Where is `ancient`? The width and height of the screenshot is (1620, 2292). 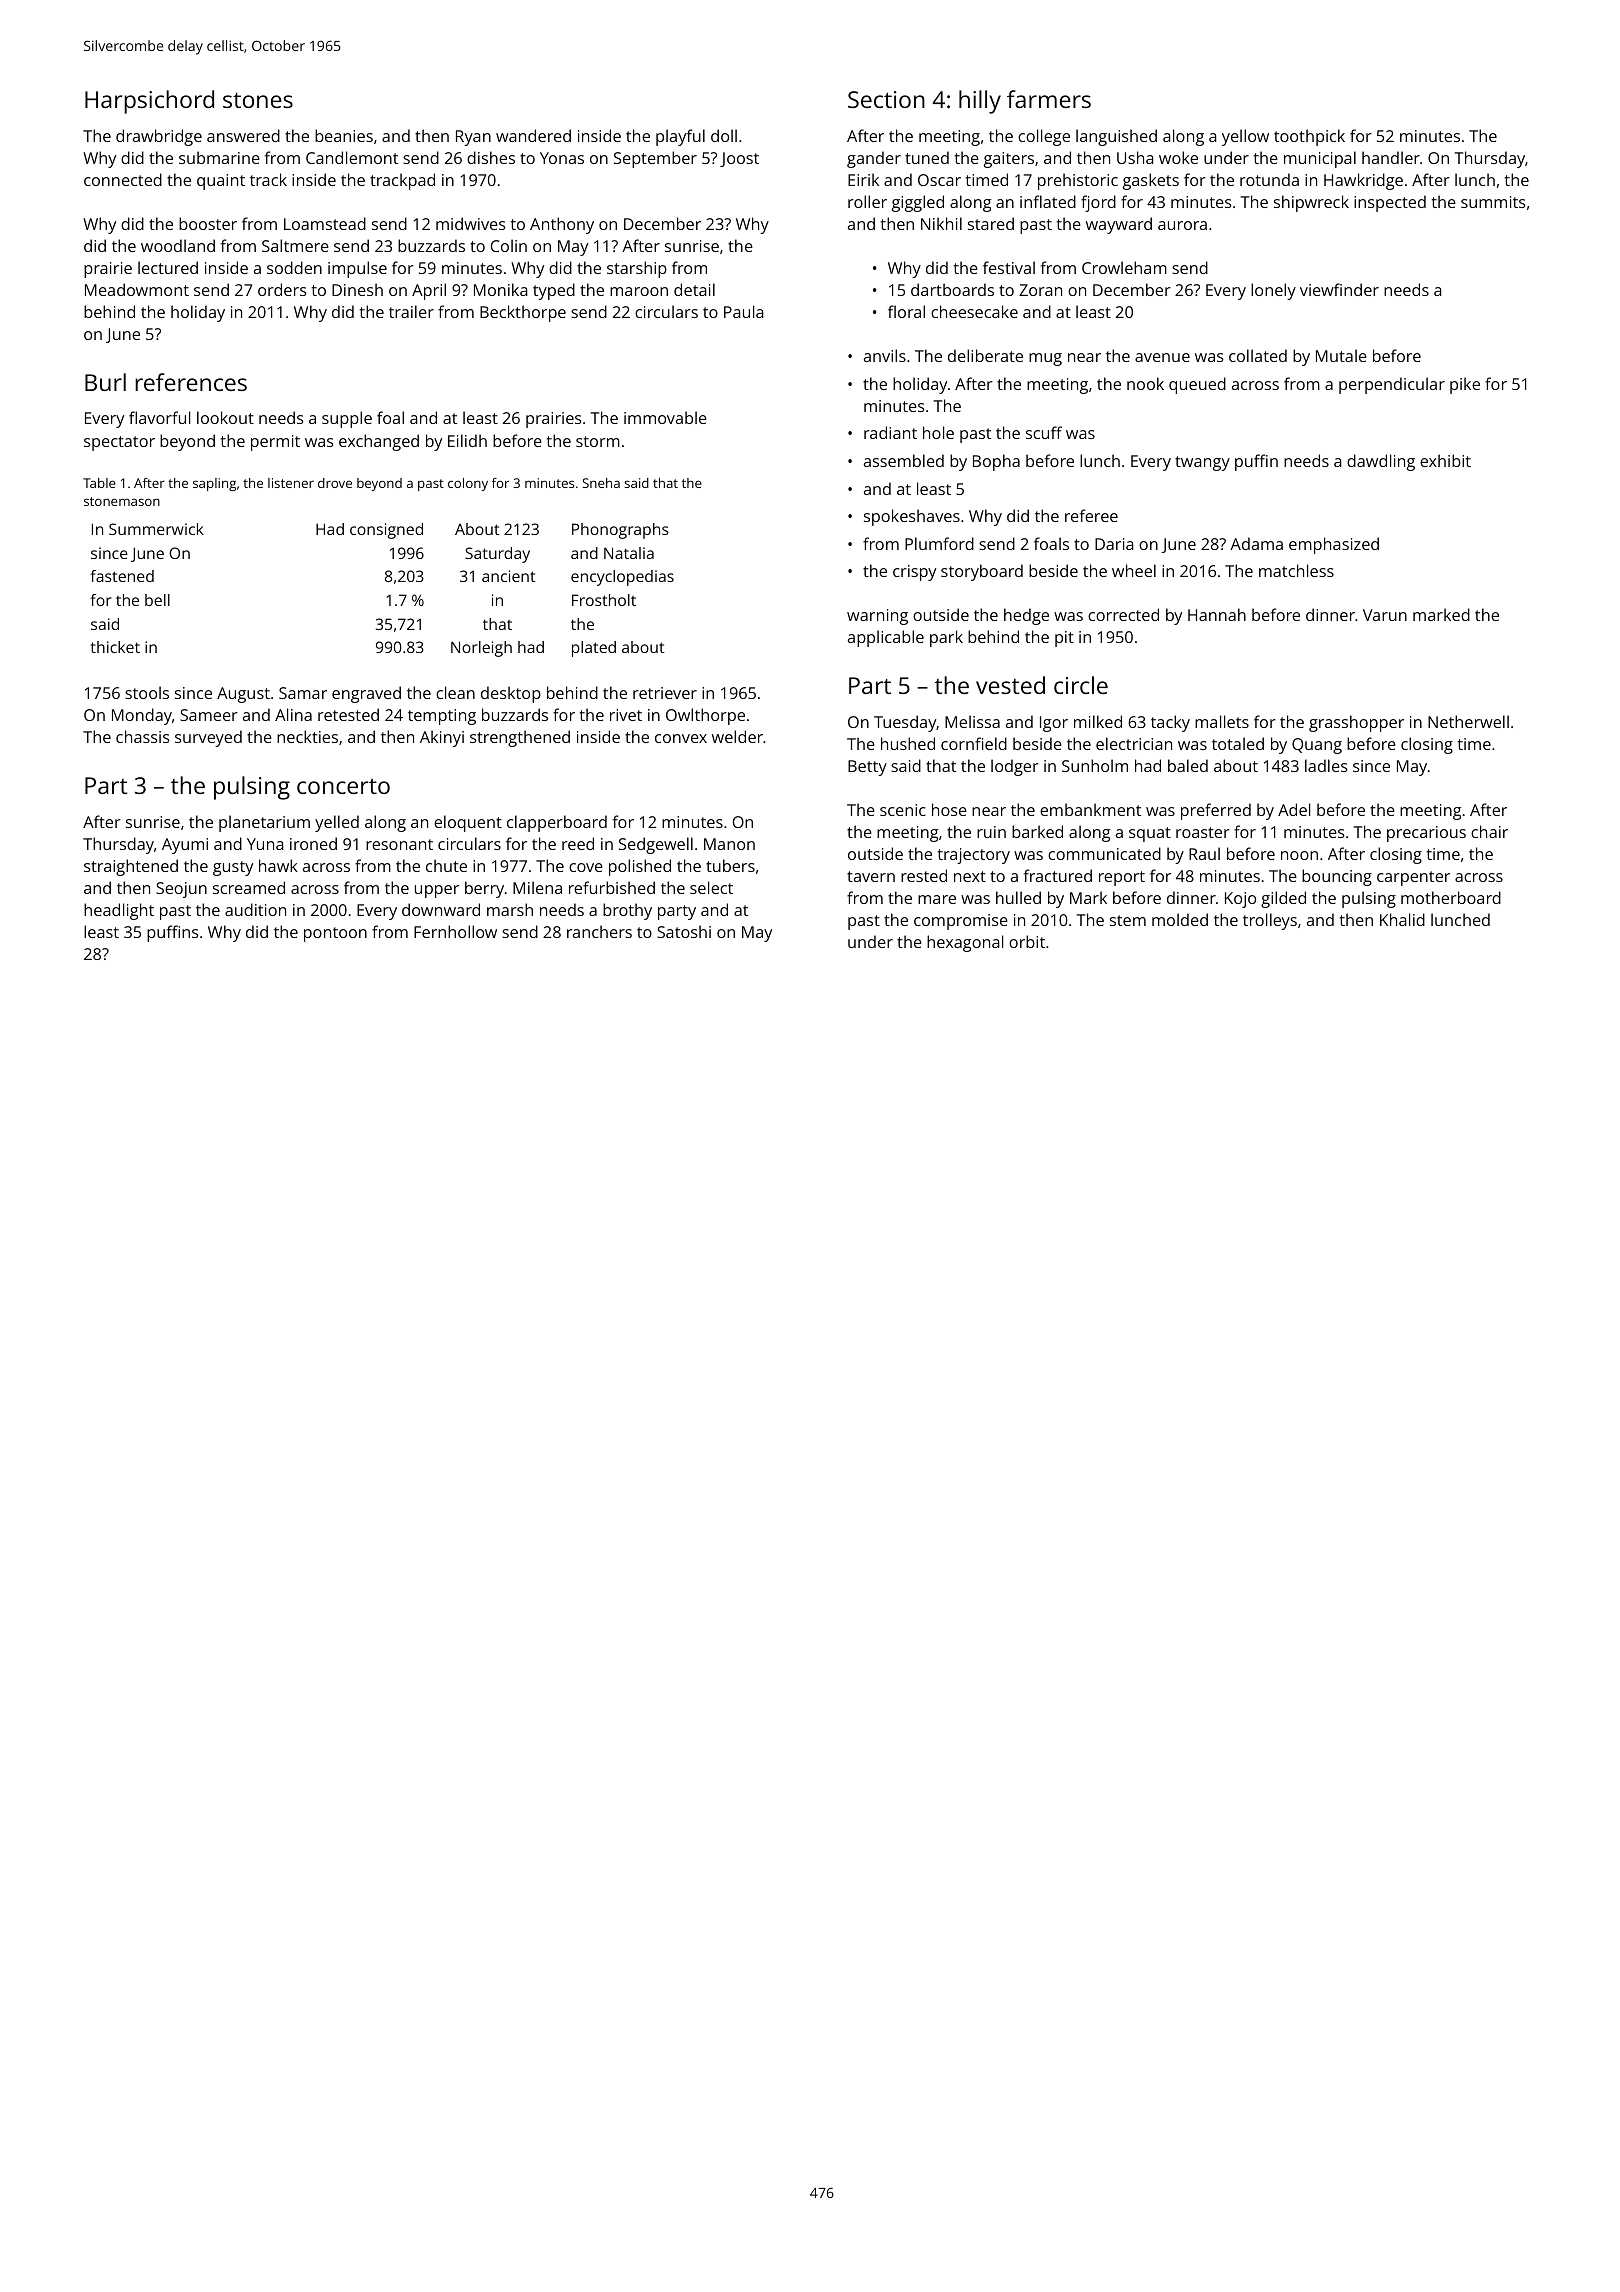
ancient is located at coordinates (509, 576).
